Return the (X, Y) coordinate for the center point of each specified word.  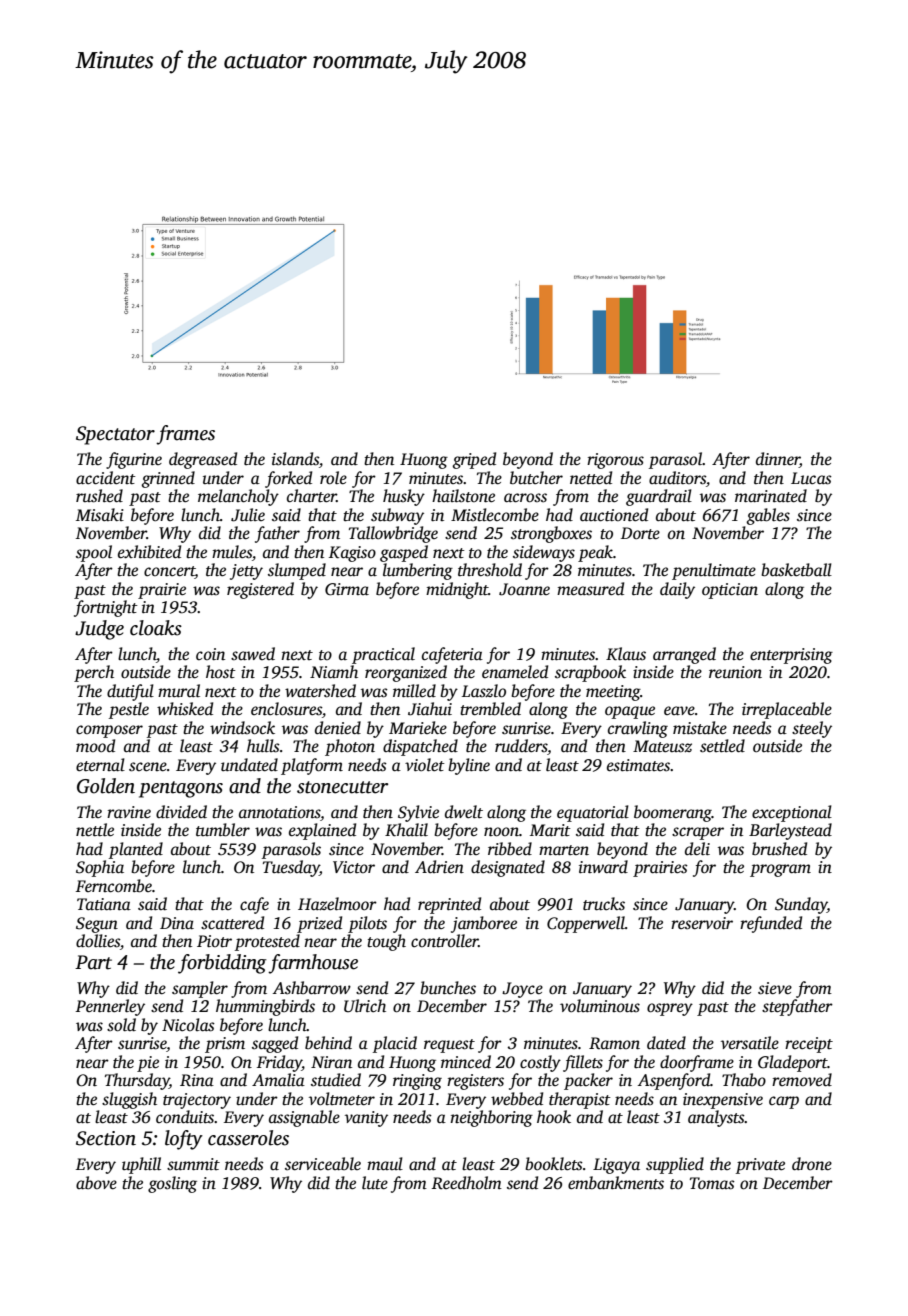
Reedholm (466, 1182)
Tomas (712, 1183)
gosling (172, 1184)
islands (295, 459)
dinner (778, 460)
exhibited (149, 551)
